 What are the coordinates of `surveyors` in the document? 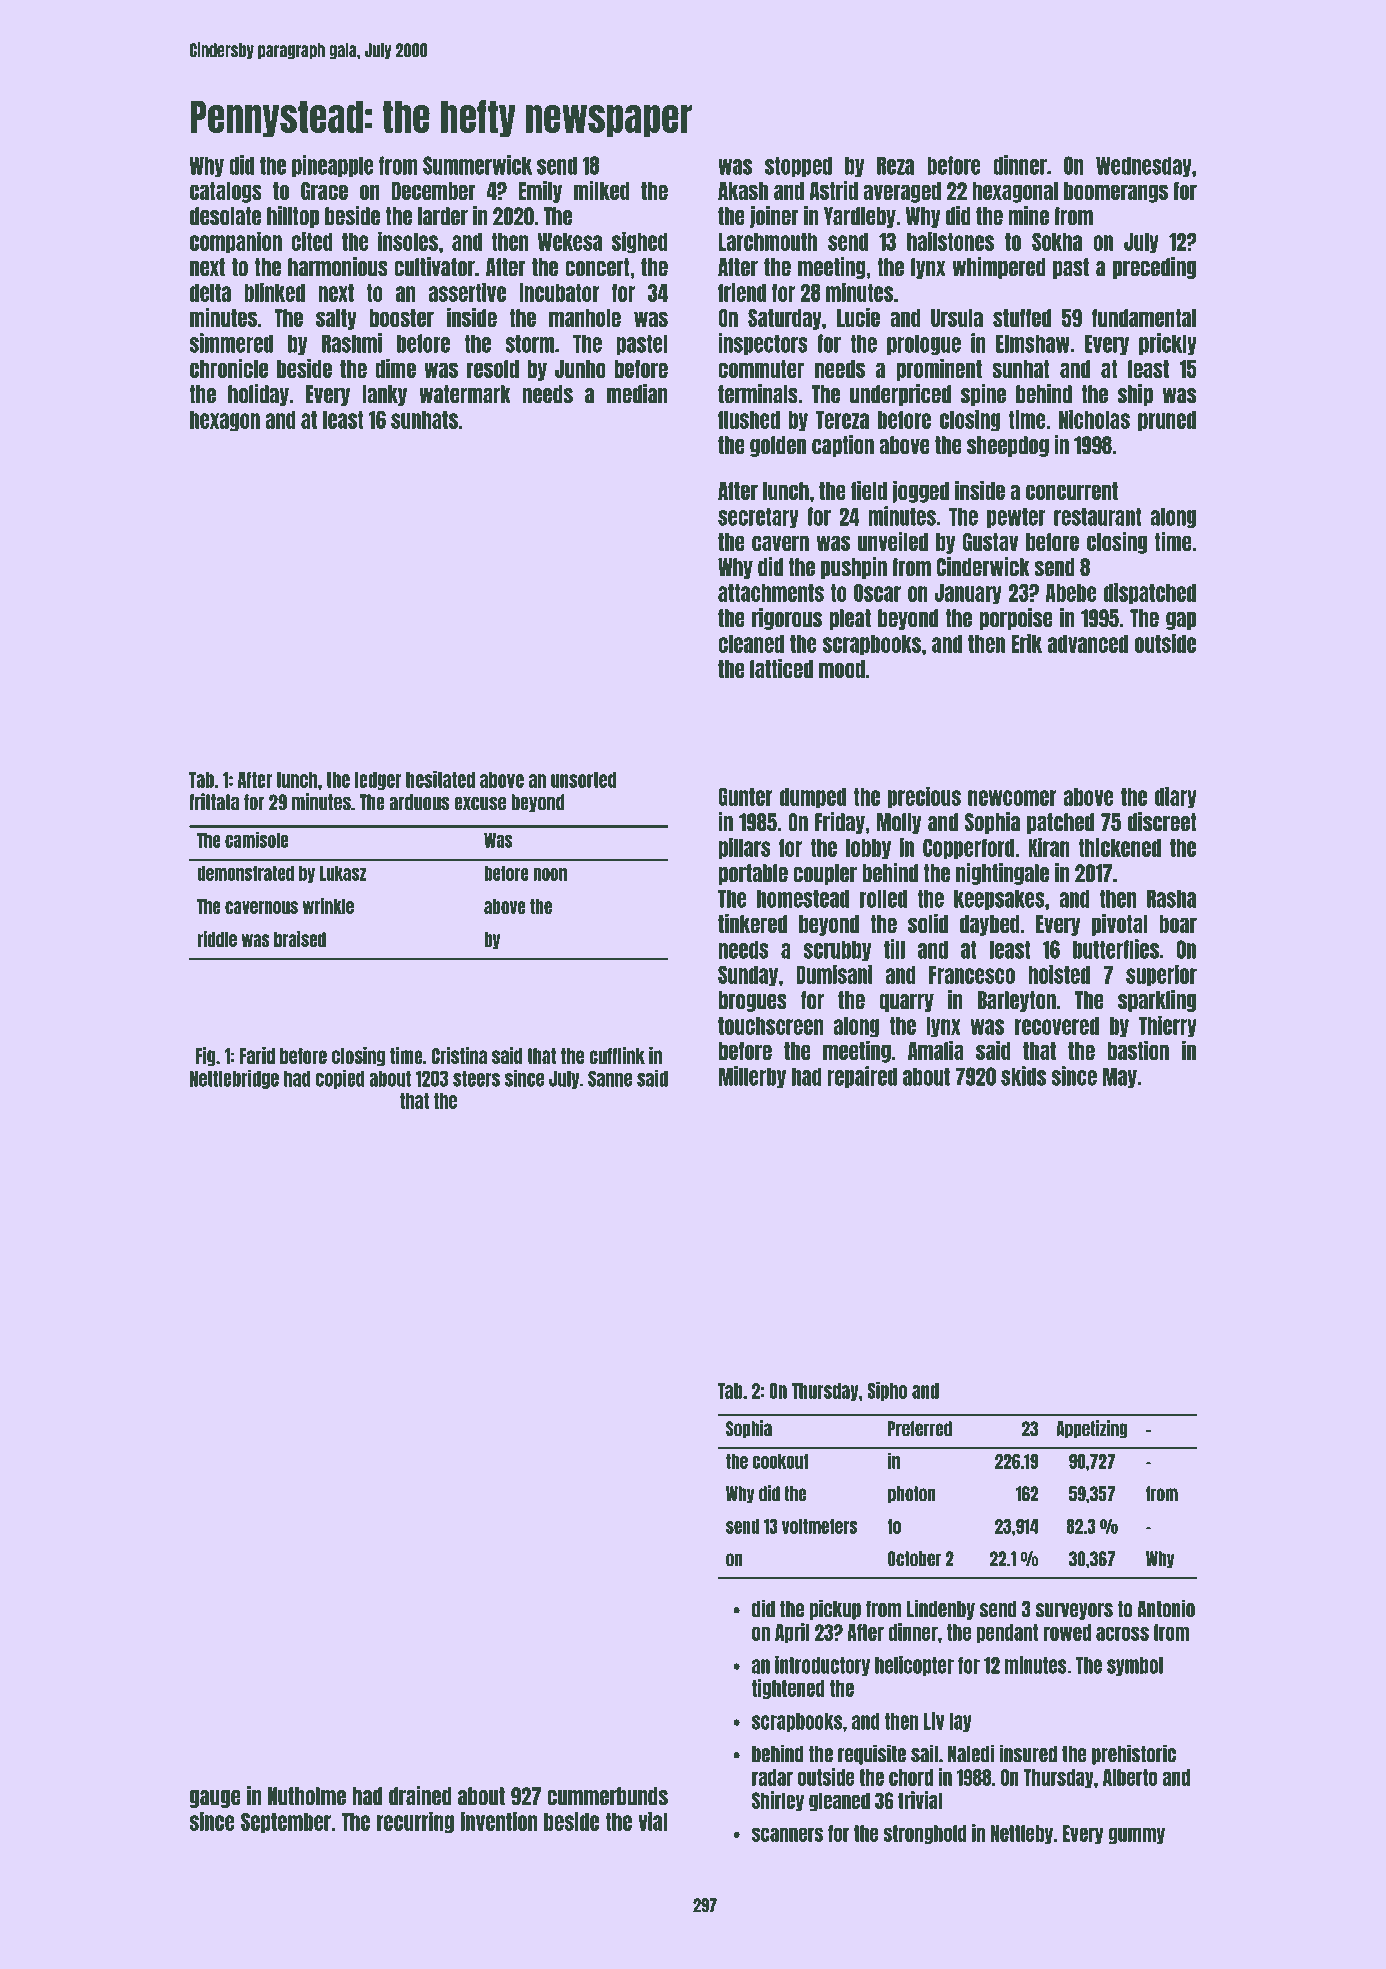 It's located at (1074, 1611).
